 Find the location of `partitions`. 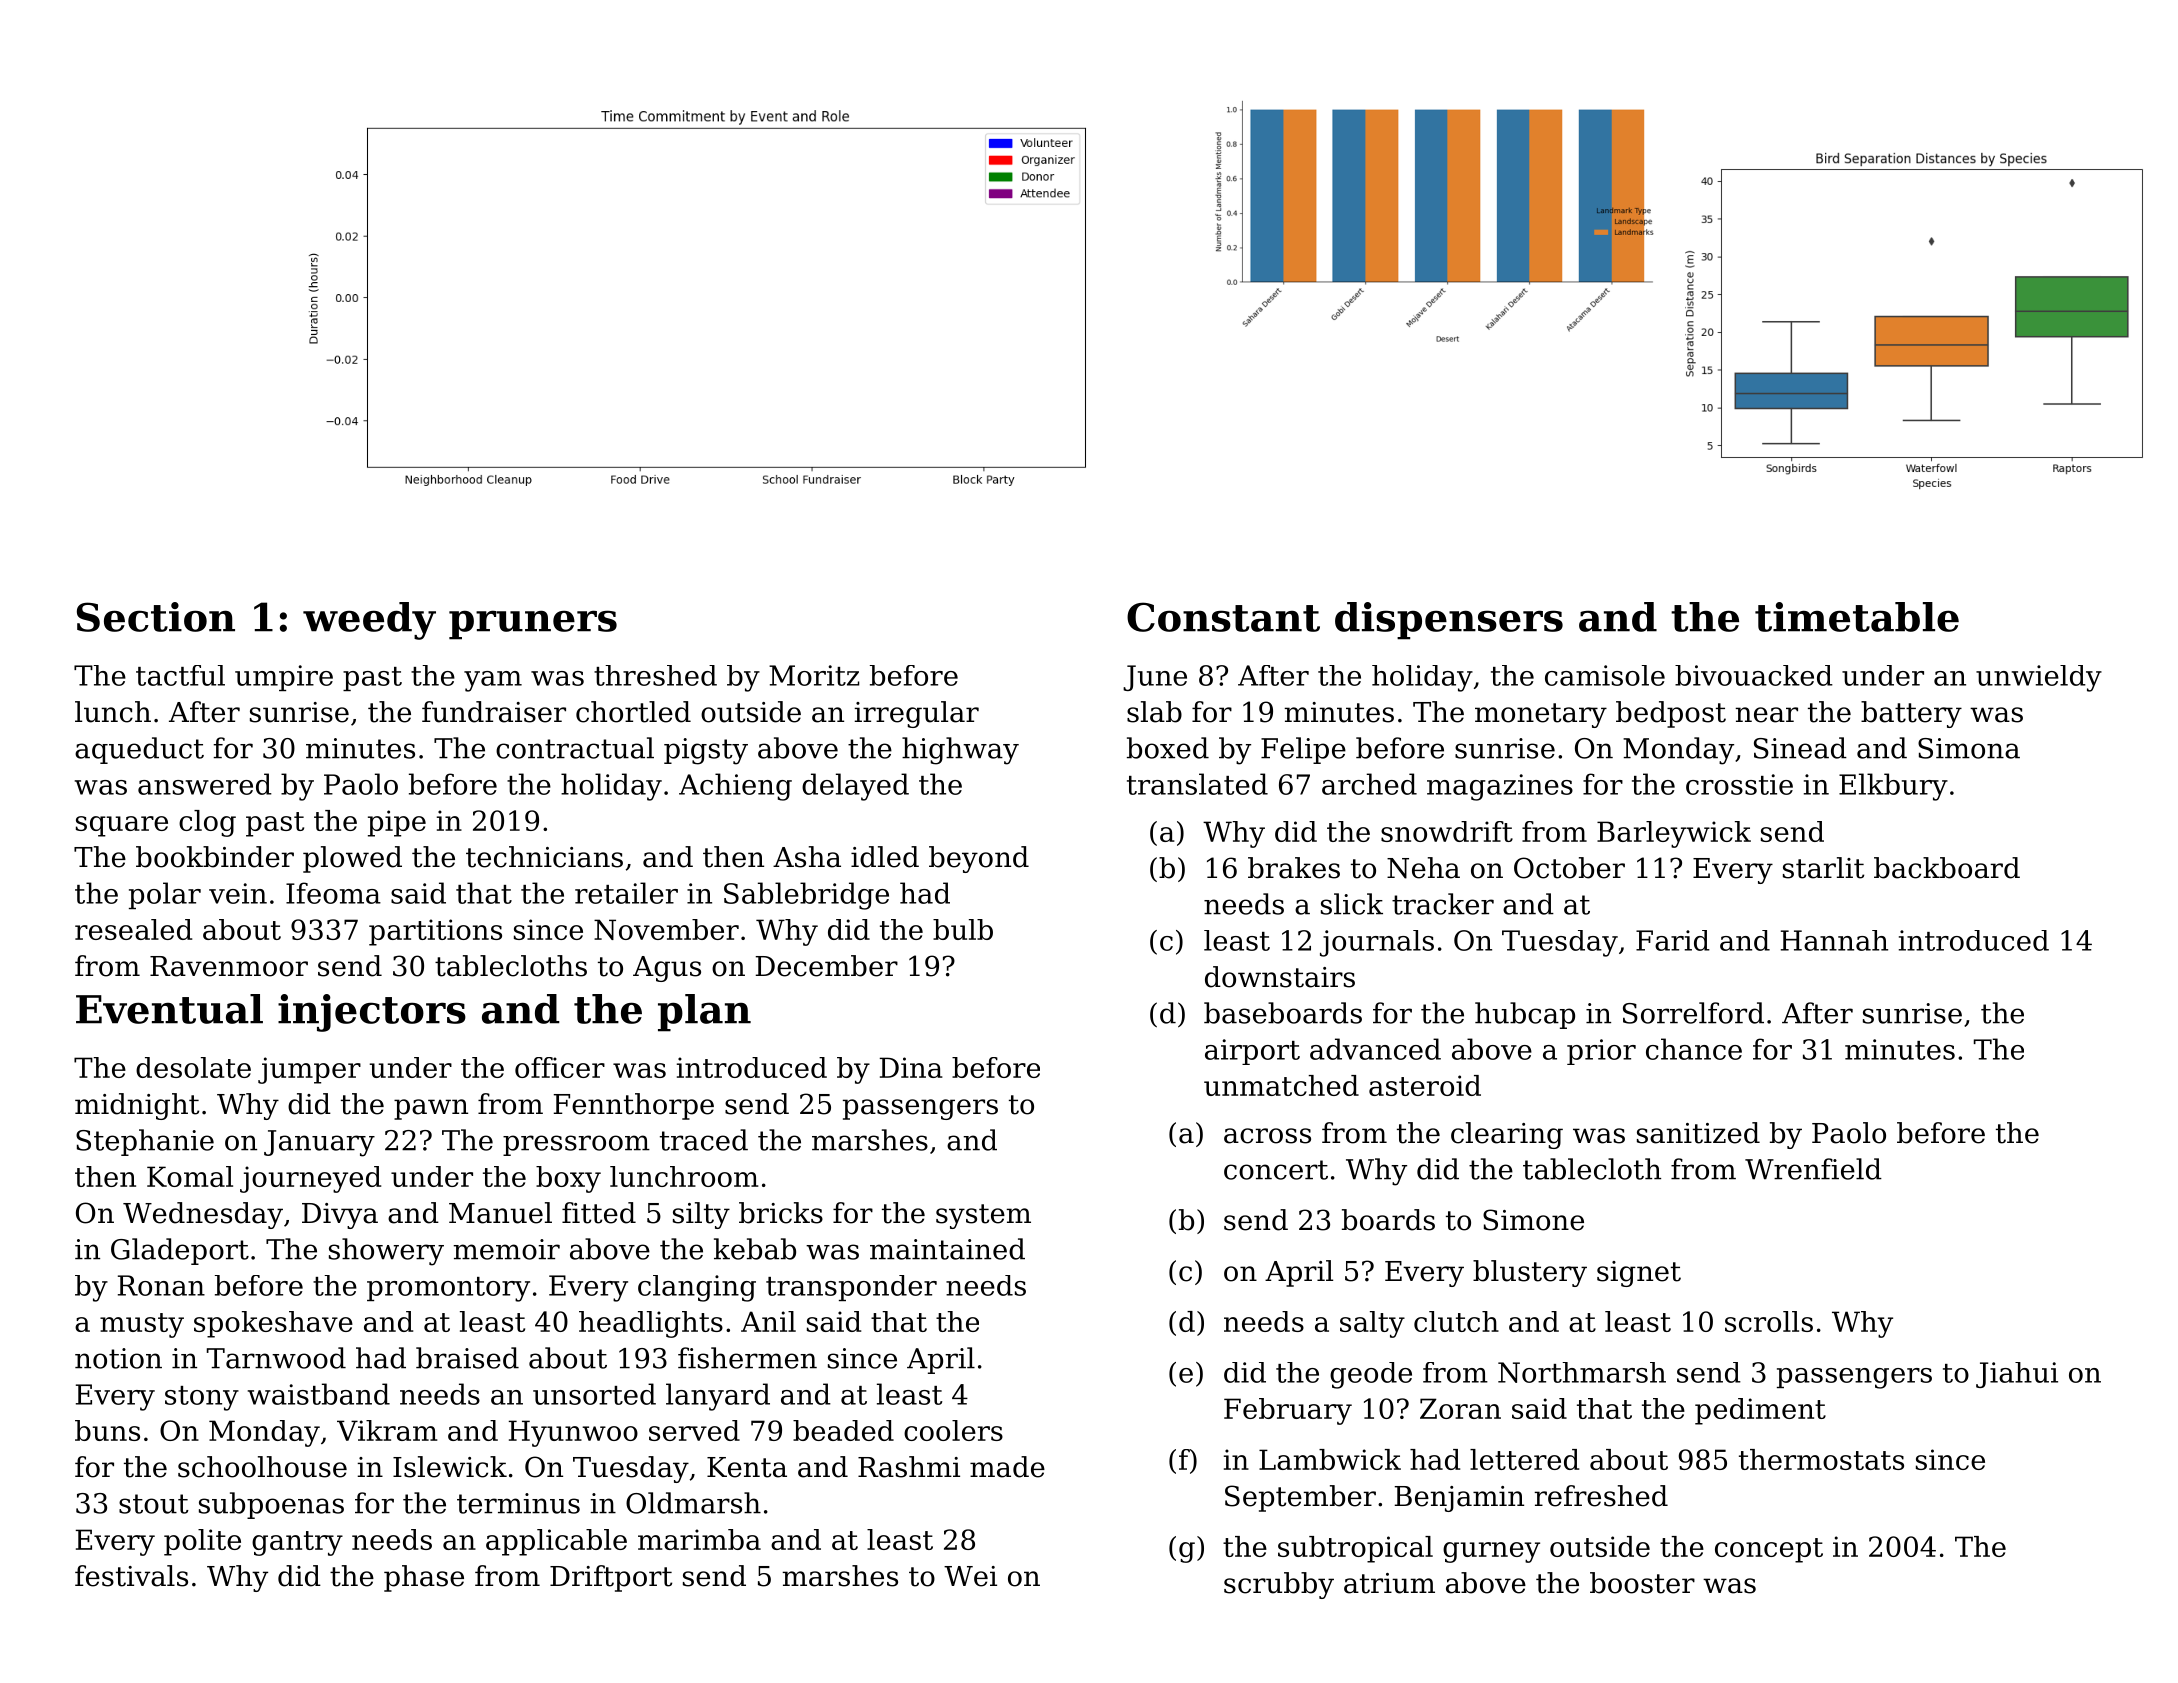

partitions is located at coordinates (435, 932).
